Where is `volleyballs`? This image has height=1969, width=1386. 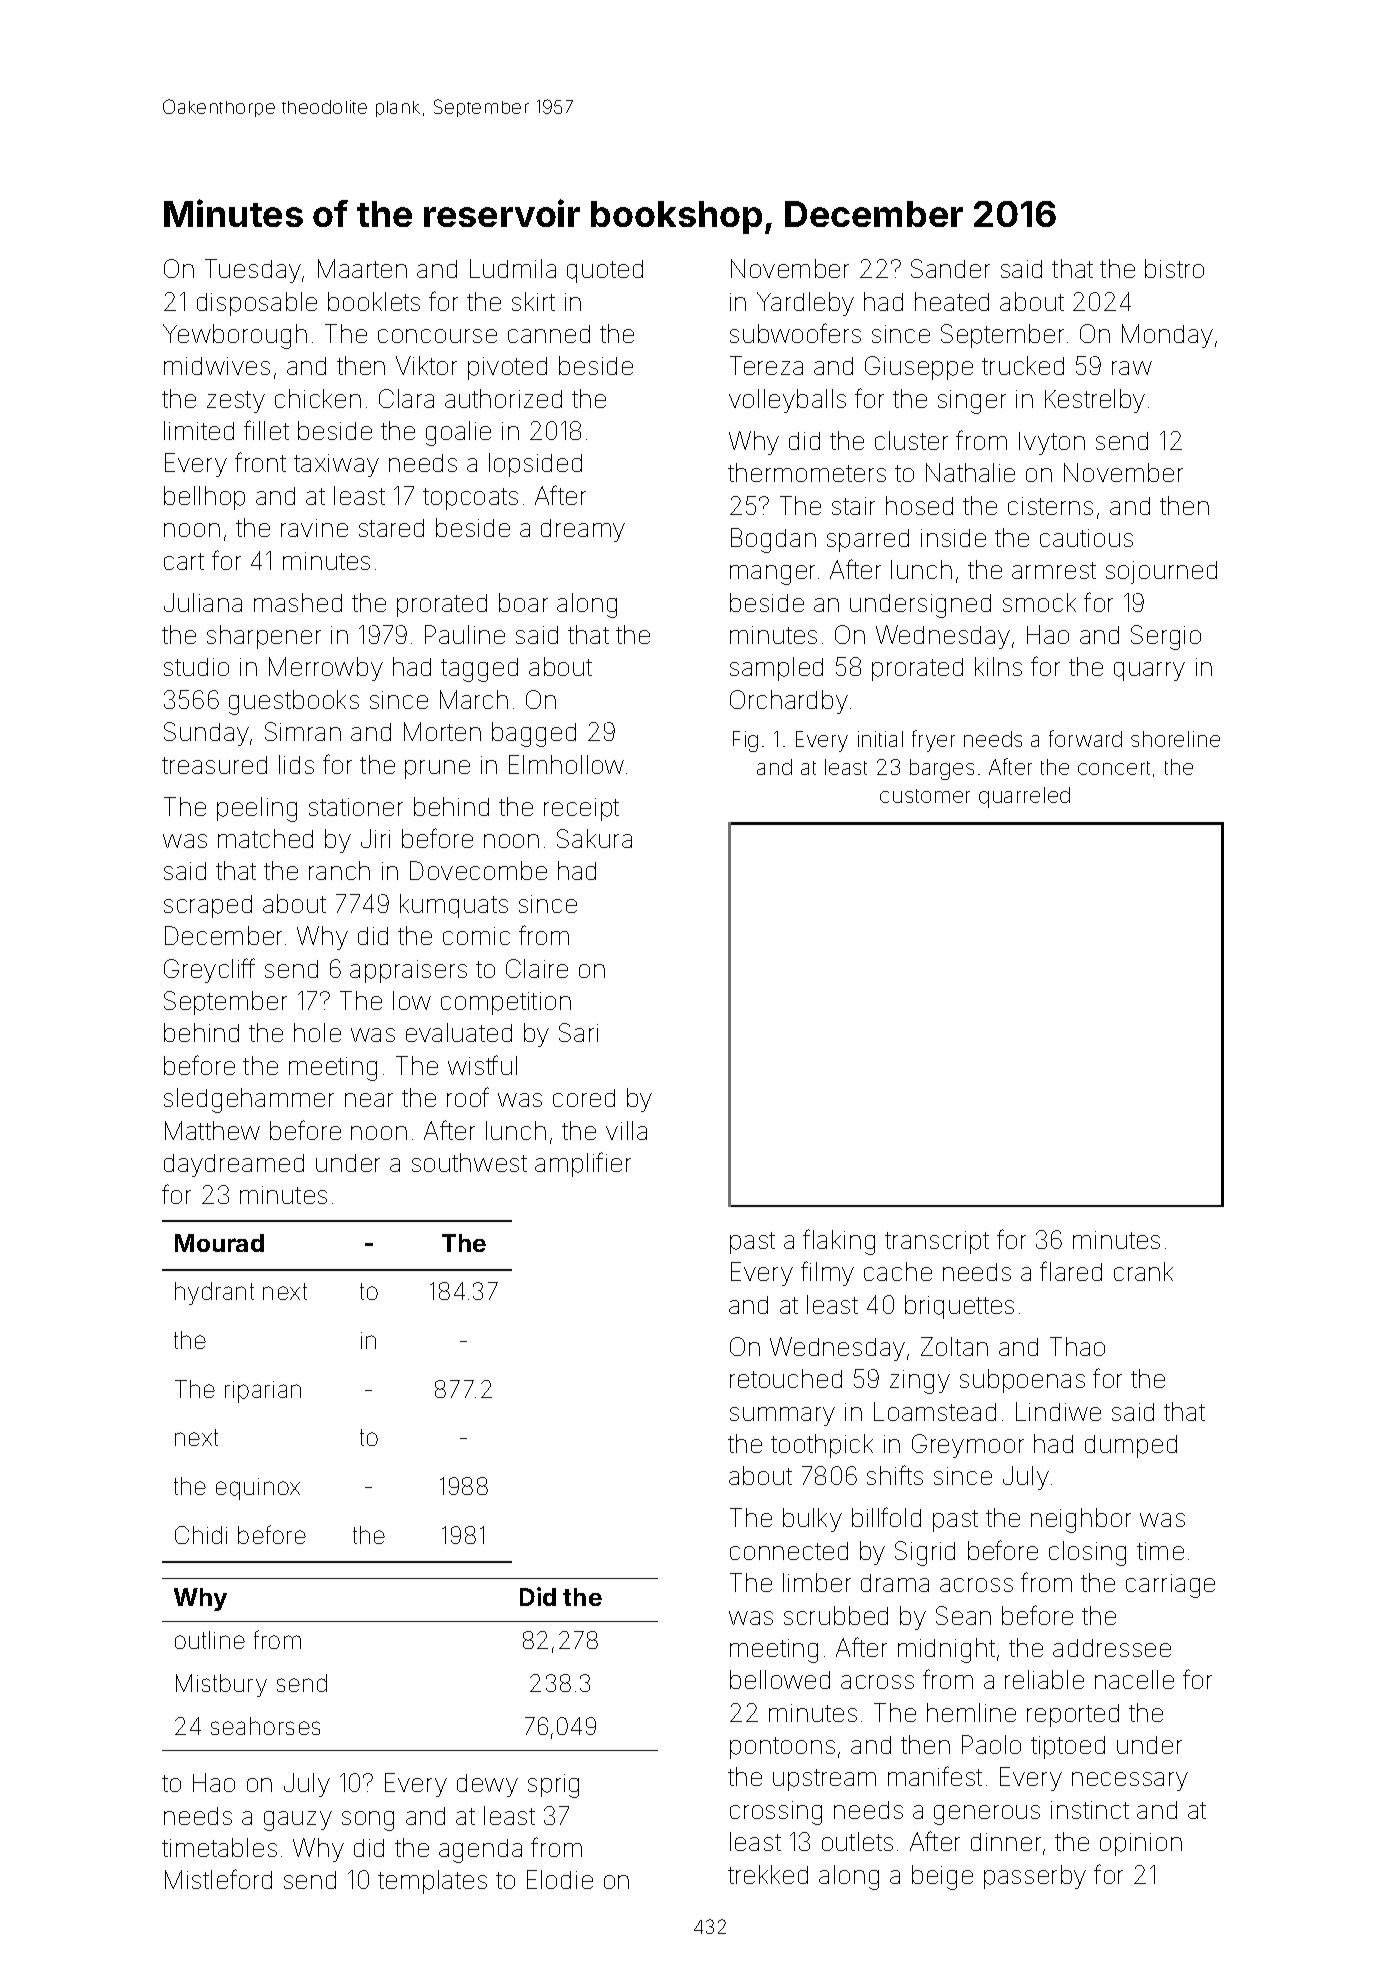 volleyballs is located at coordinates (787, 401).
